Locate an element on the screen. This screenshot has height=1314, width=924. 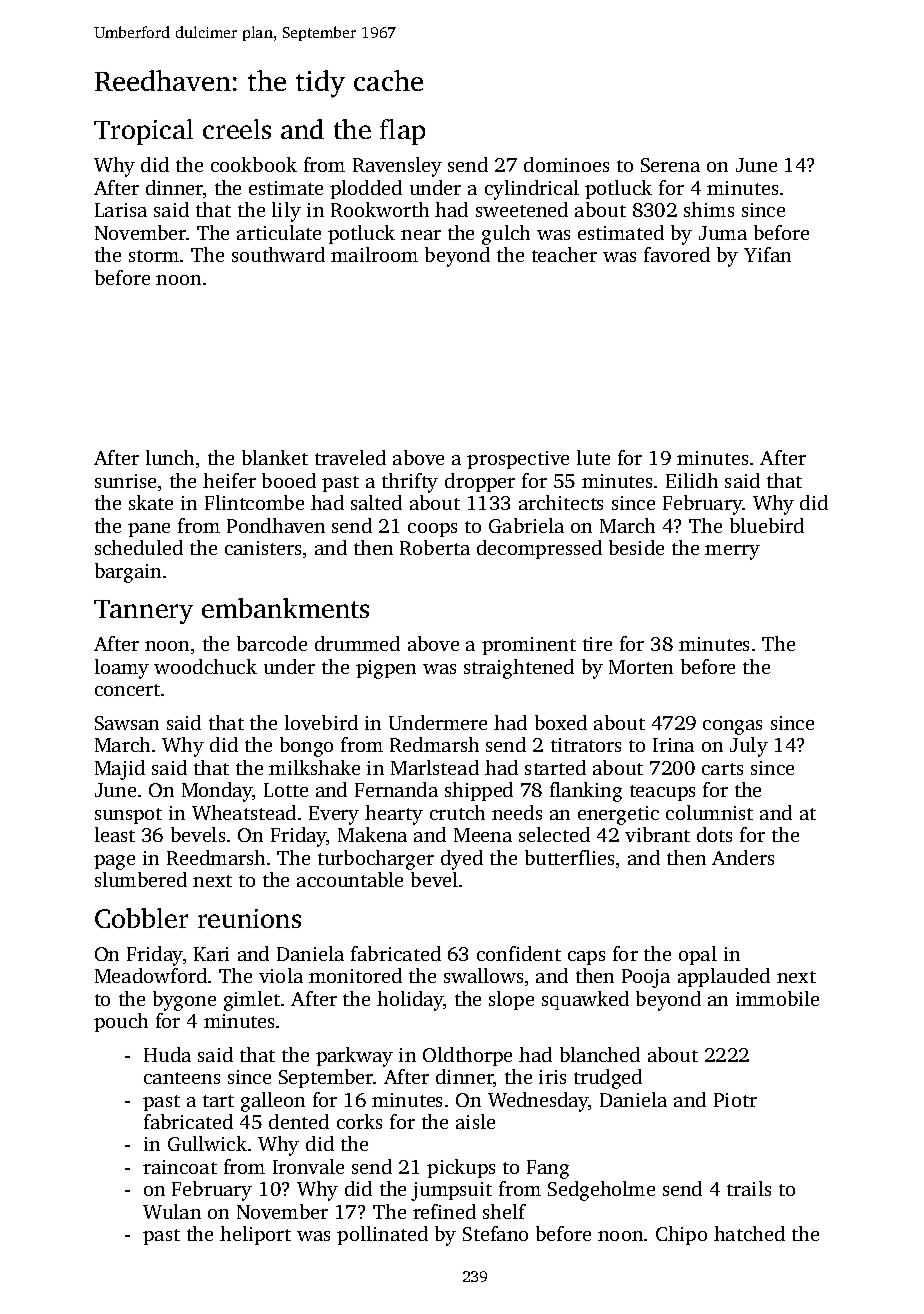
Serena is located at coordinates (670, 165).
